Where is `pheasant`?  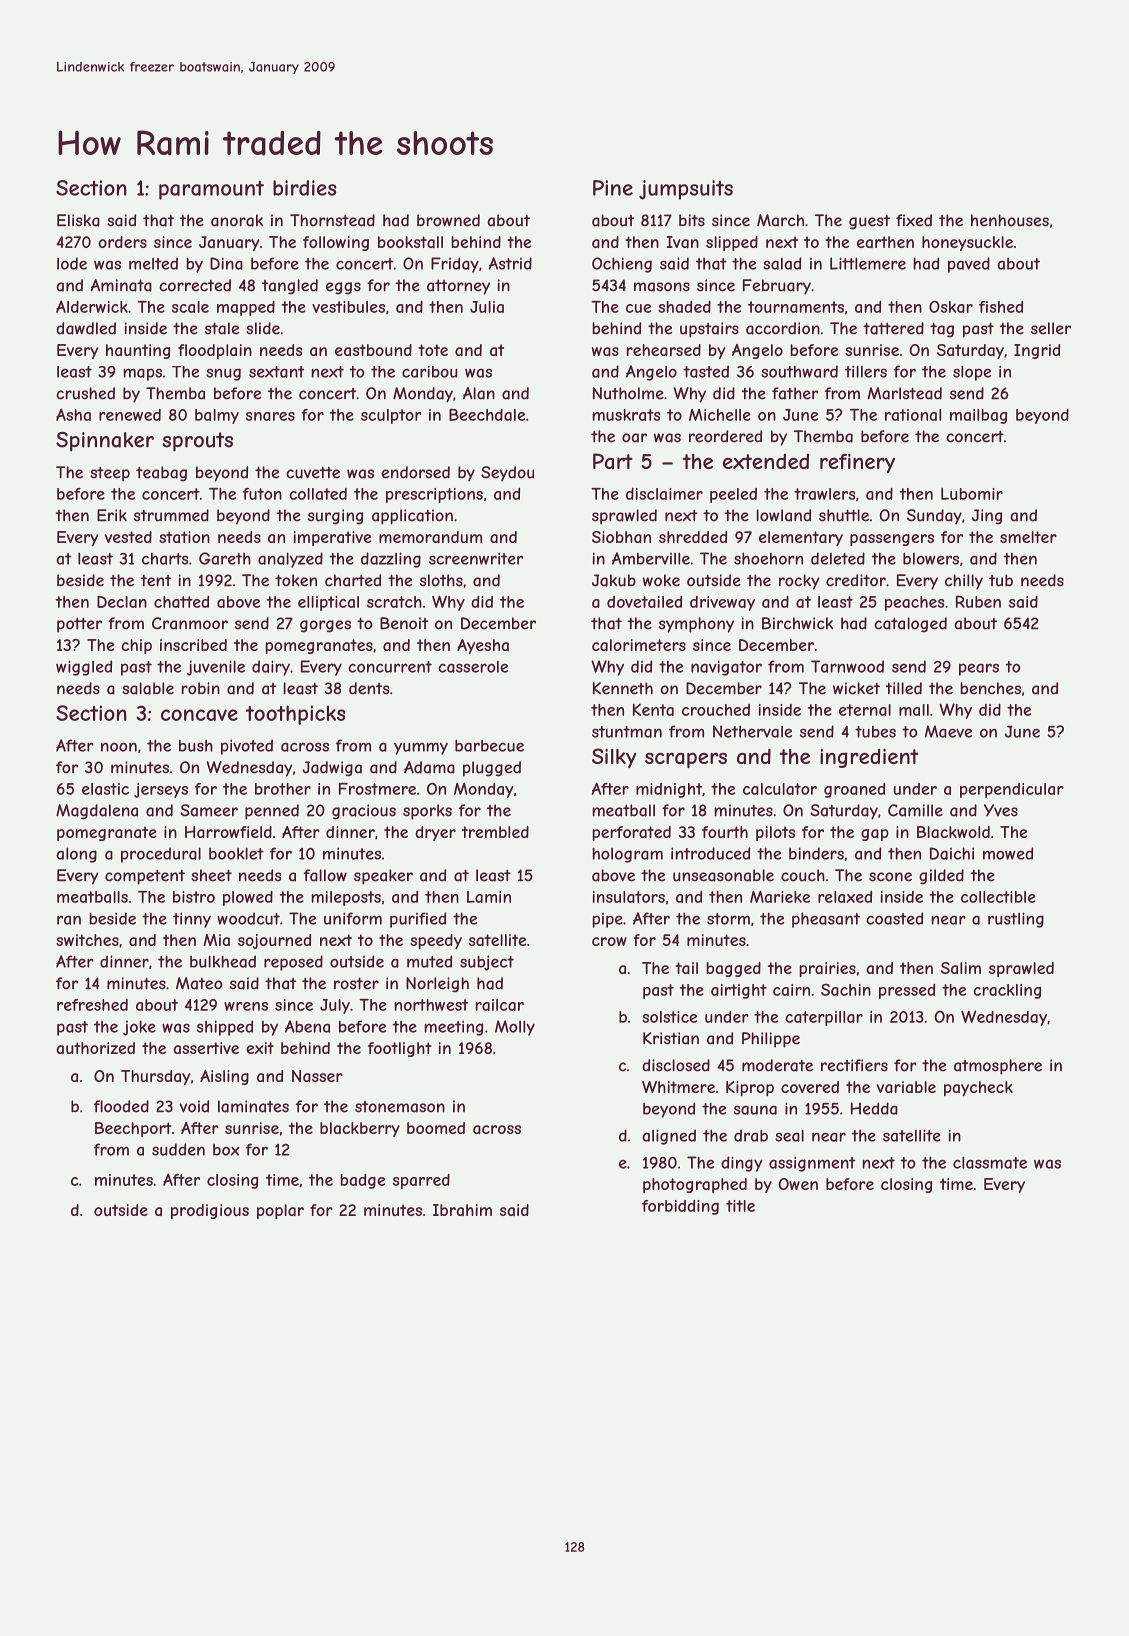 pheasant is located at coordinates (826, 920).
